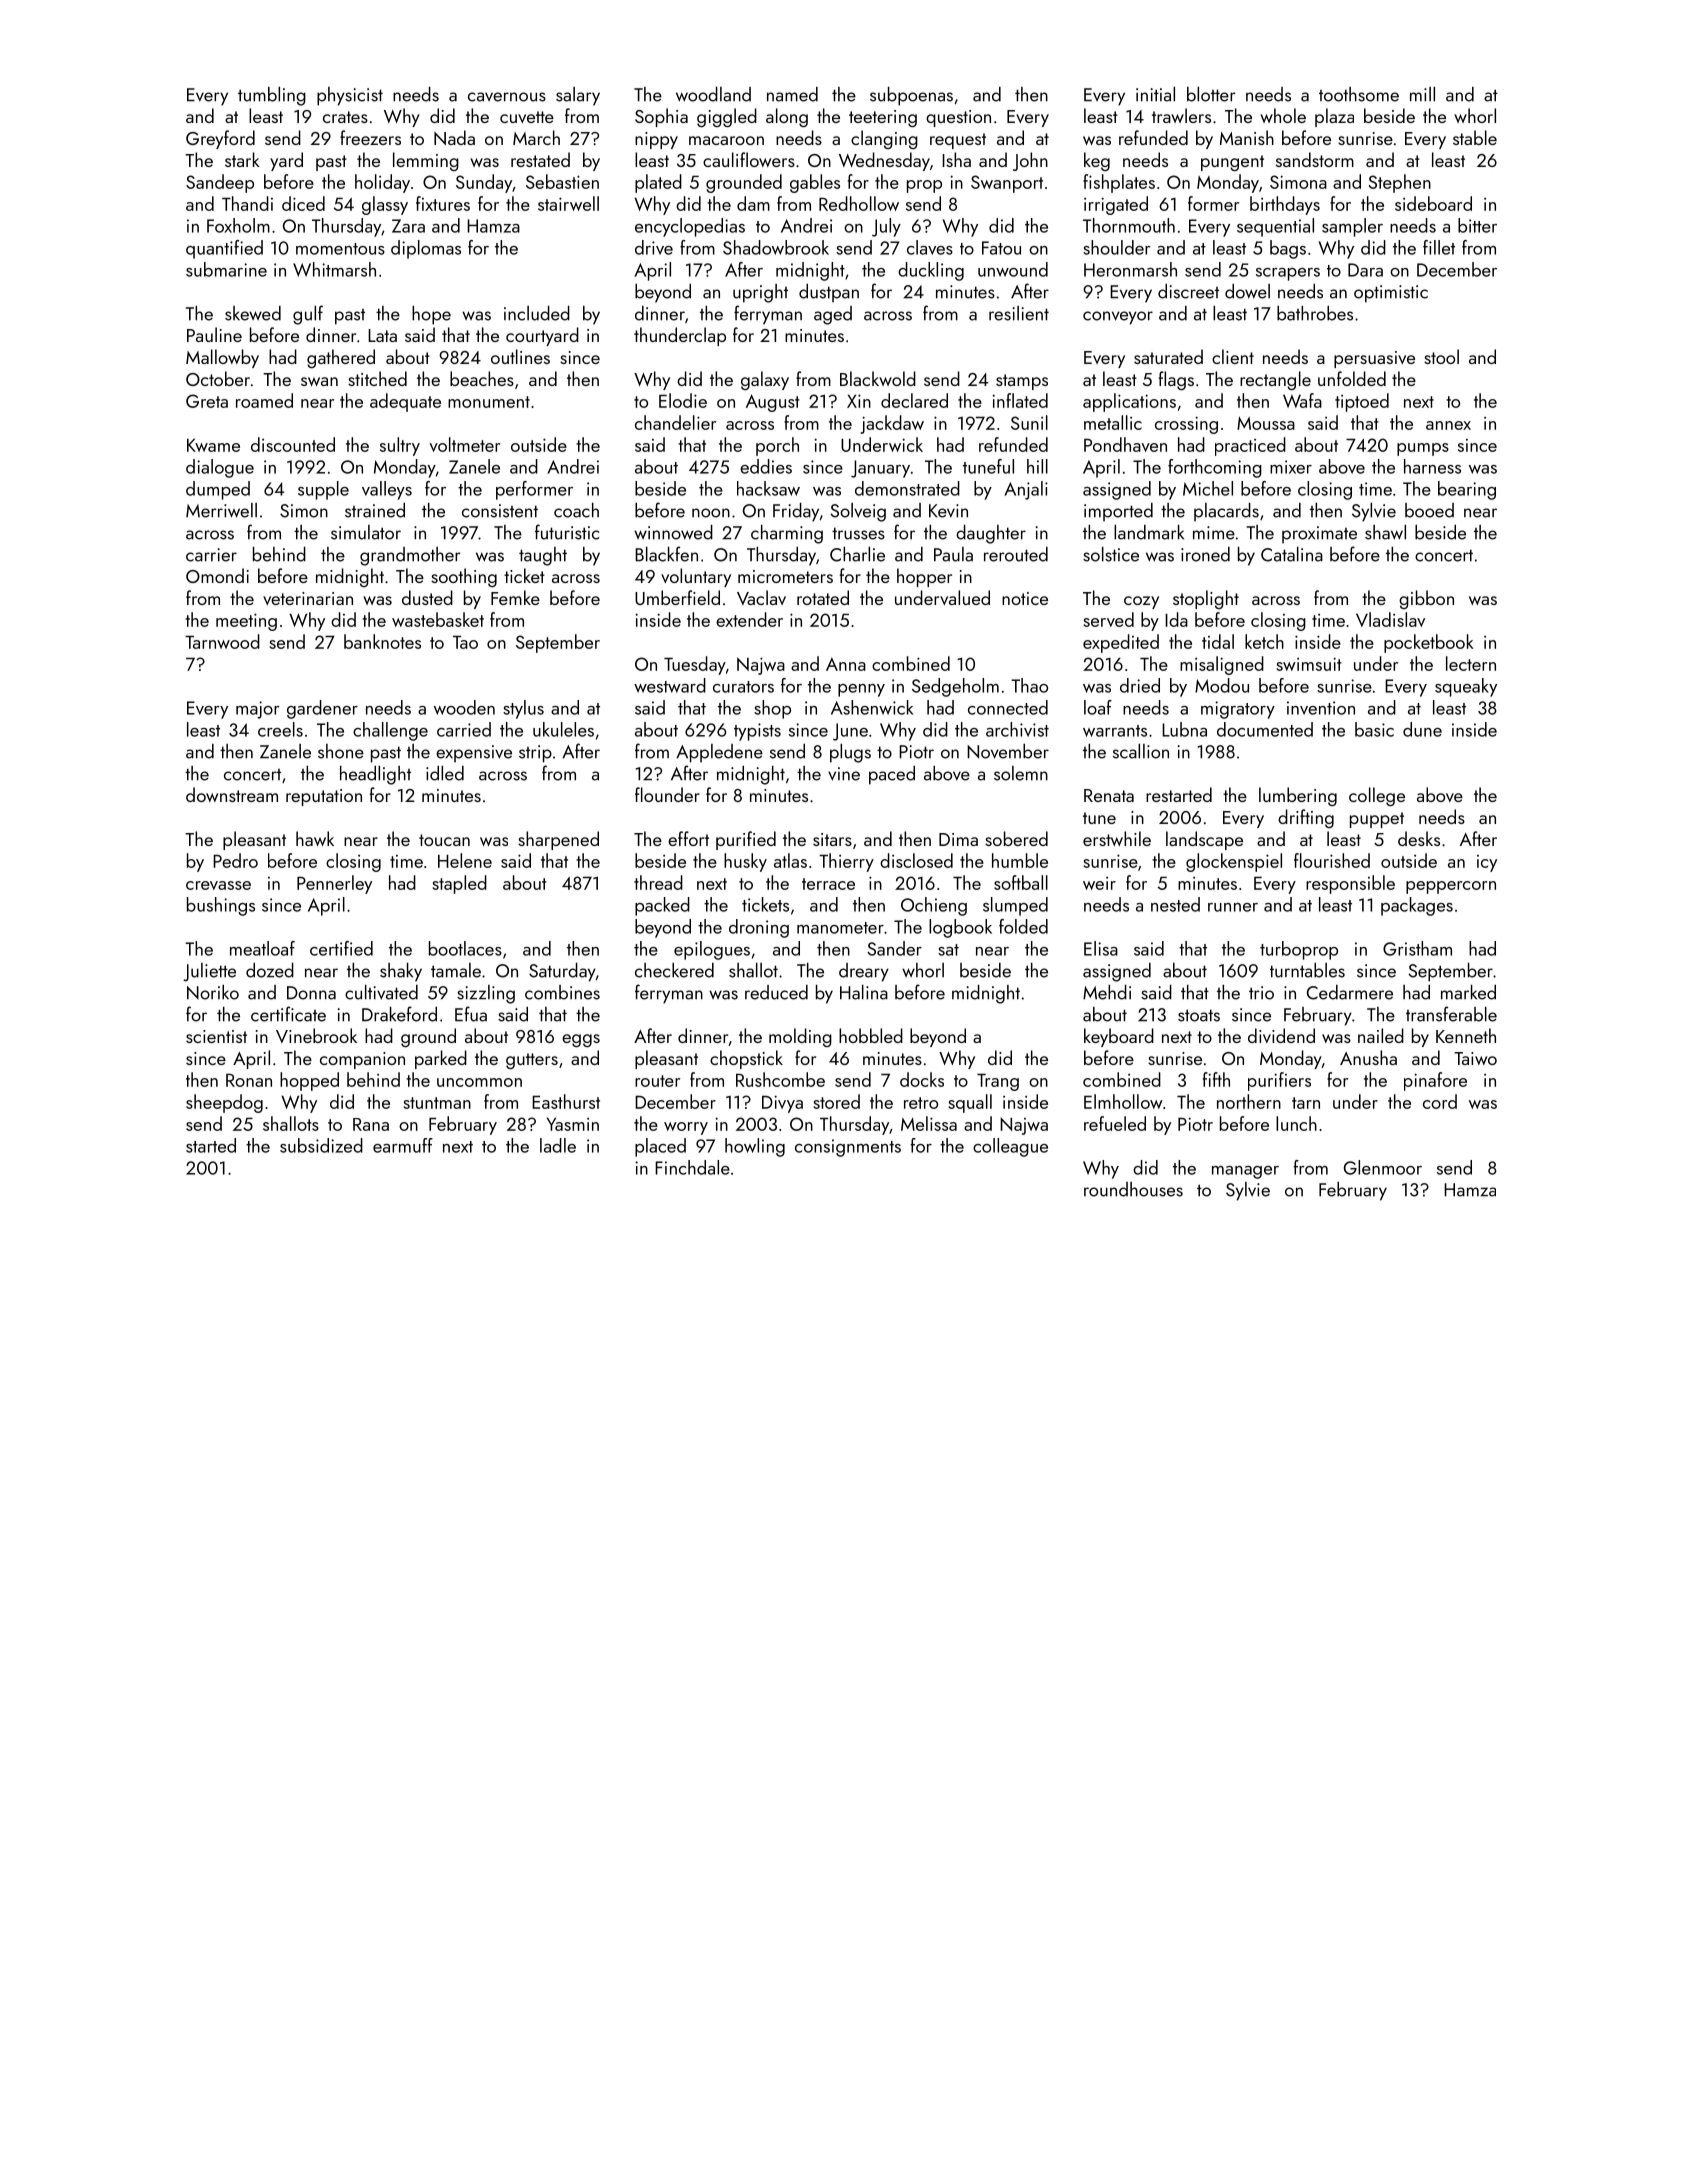  I want to click on cavernous, so click(507, 97).
